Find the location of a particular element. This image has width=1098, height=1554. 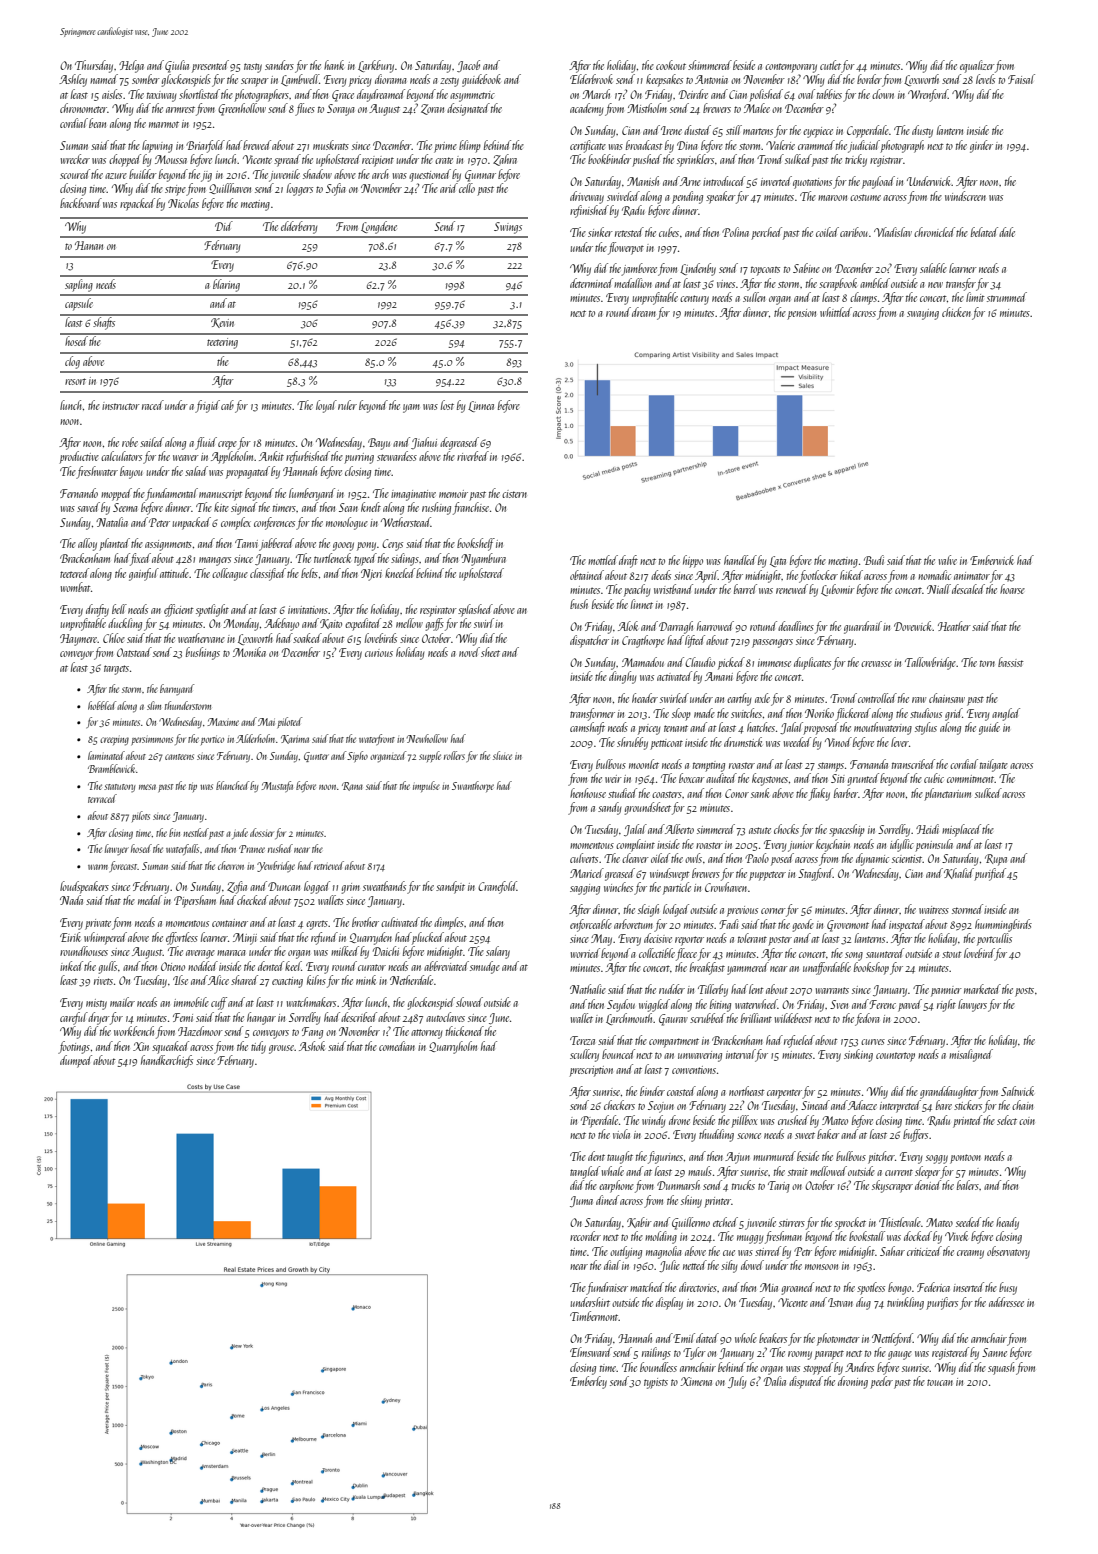

recipient is located at coordinates (378, 161).
